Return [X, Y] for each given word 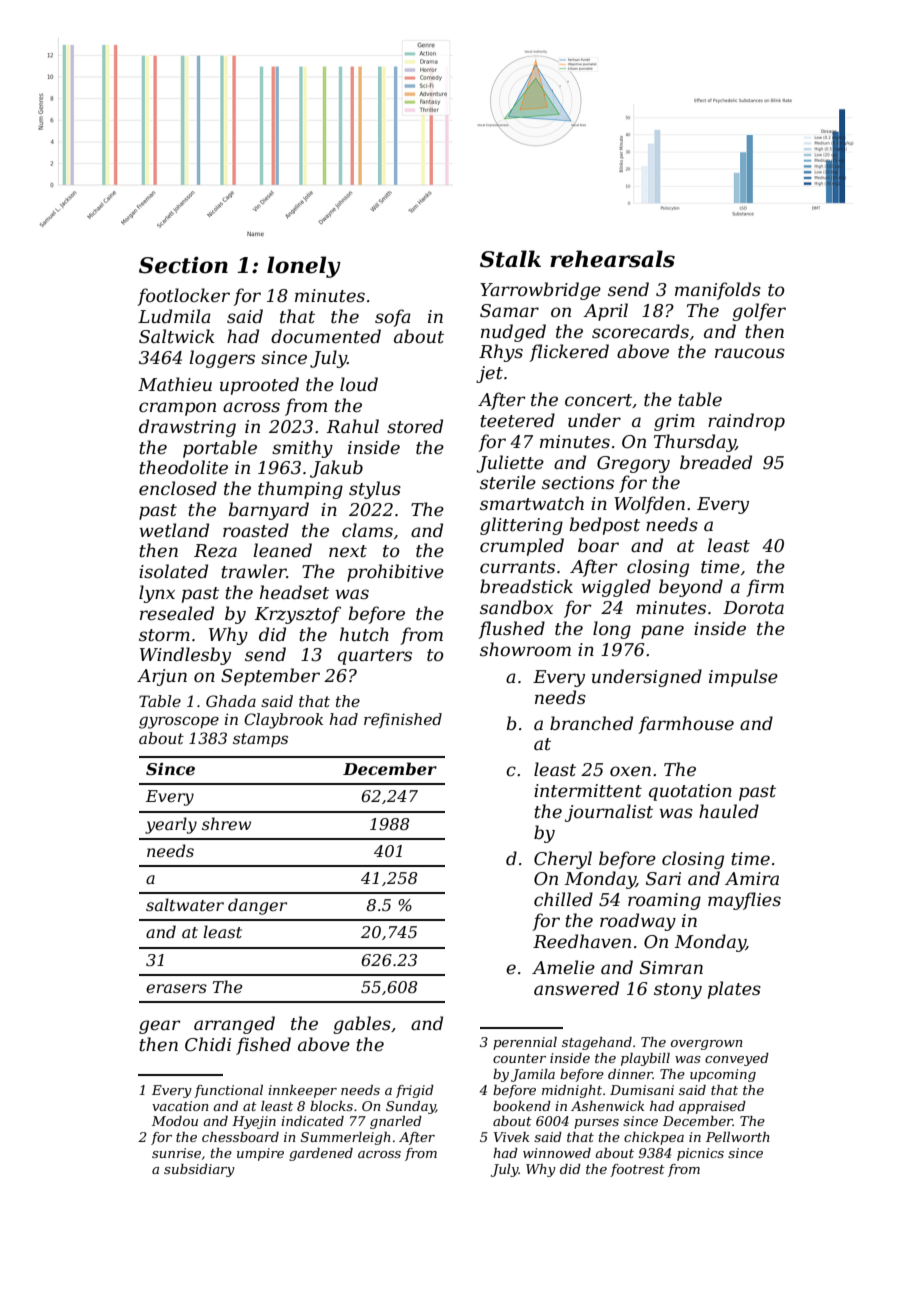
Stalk [510, 259]
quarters [375, 657]
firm [765, 588]
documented [326, 336]
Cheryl [563, 860]
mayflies [744, 901]
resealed [177, 613]
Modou [175, 1121]
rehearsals [612, 259]
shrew [226, 823]
